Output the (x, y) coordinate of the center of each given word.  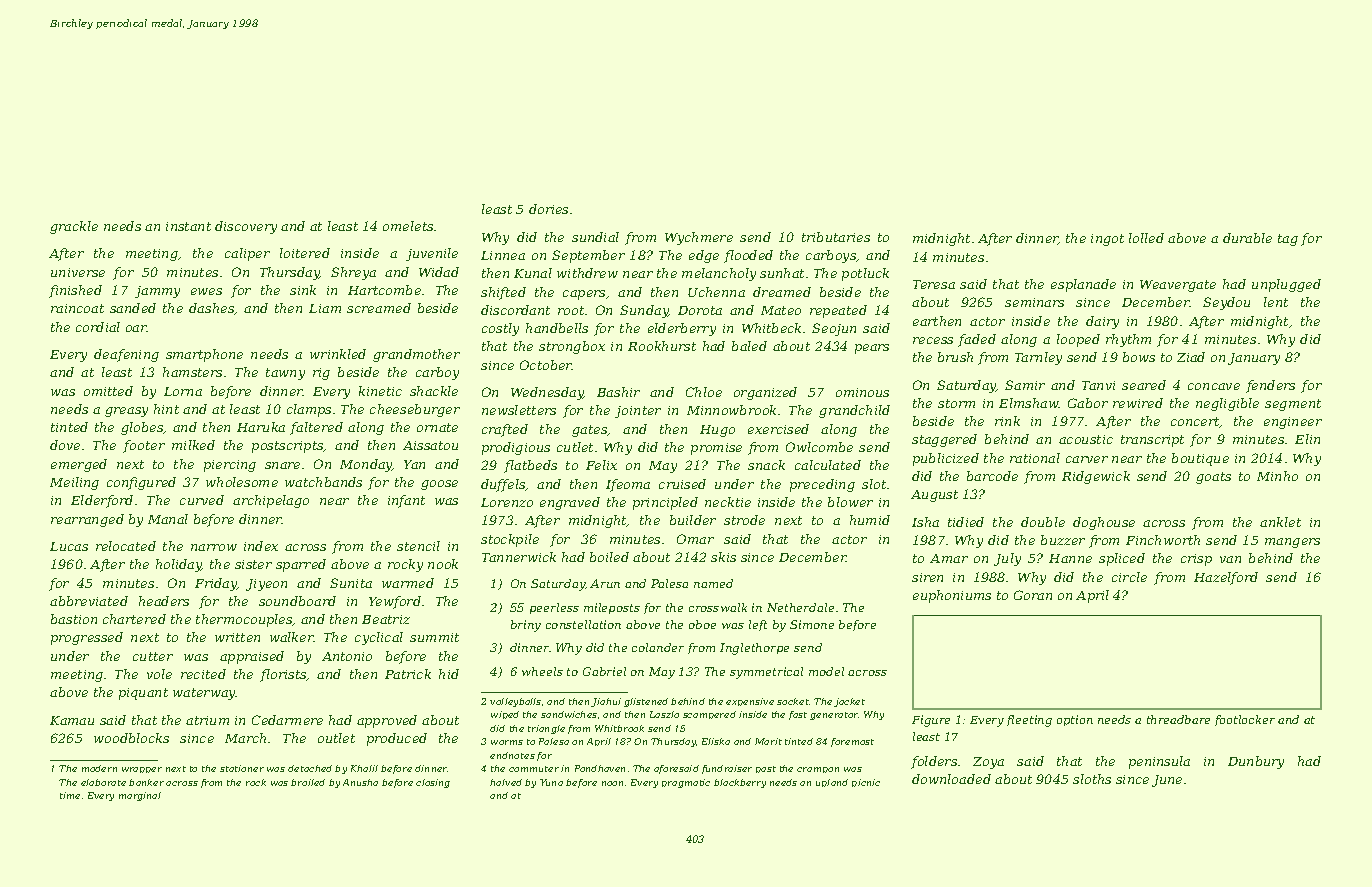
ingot (1107, 240)
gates (590, 431)
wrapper (142, 770)
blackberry (740, 783)
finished (75, 291)
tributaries (836, 237)
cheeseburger (415, 410)
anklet (1280, 522)
